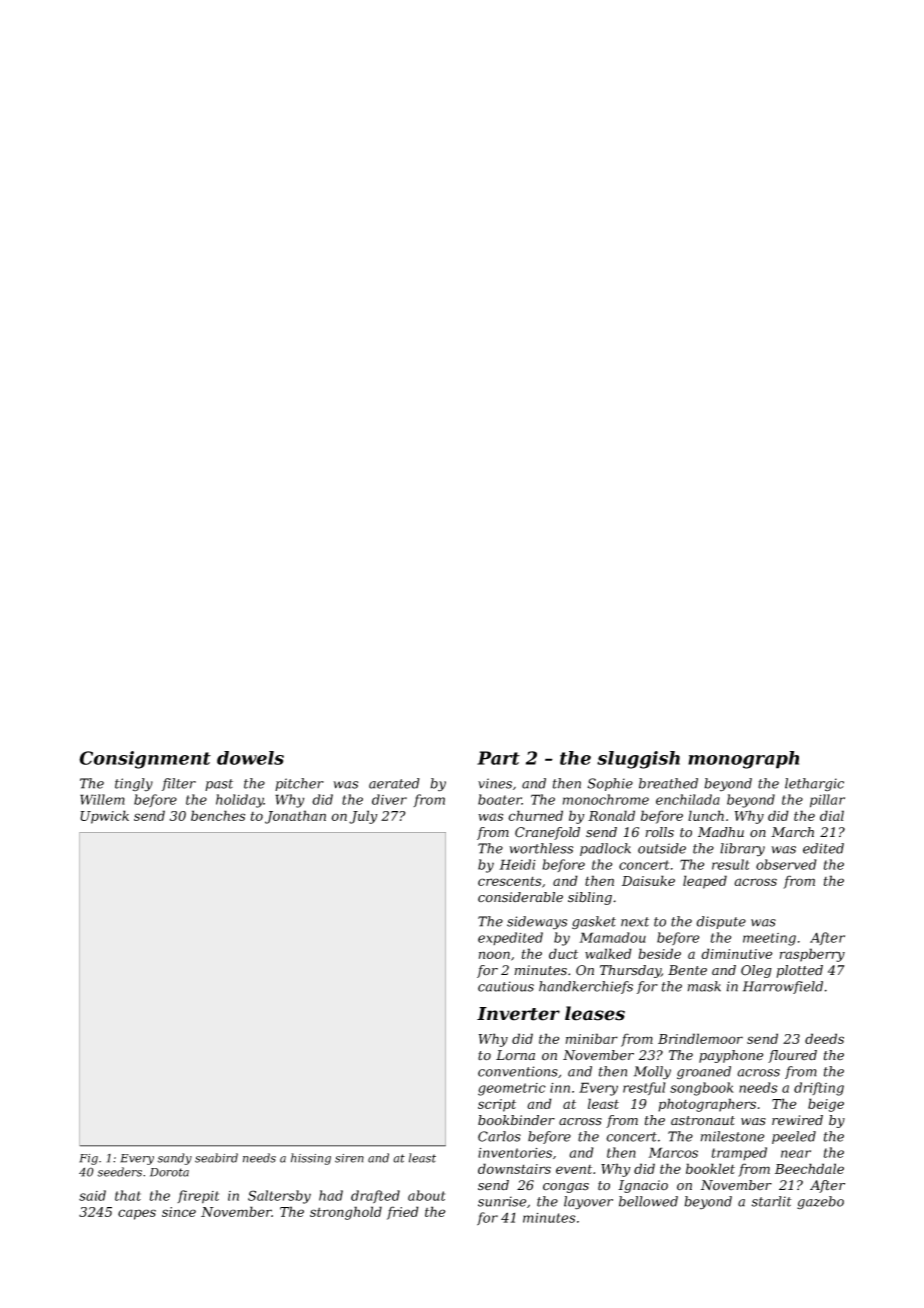 This screenshot has height=1308, width=924. I want to click on dial, so click(832, 815).
